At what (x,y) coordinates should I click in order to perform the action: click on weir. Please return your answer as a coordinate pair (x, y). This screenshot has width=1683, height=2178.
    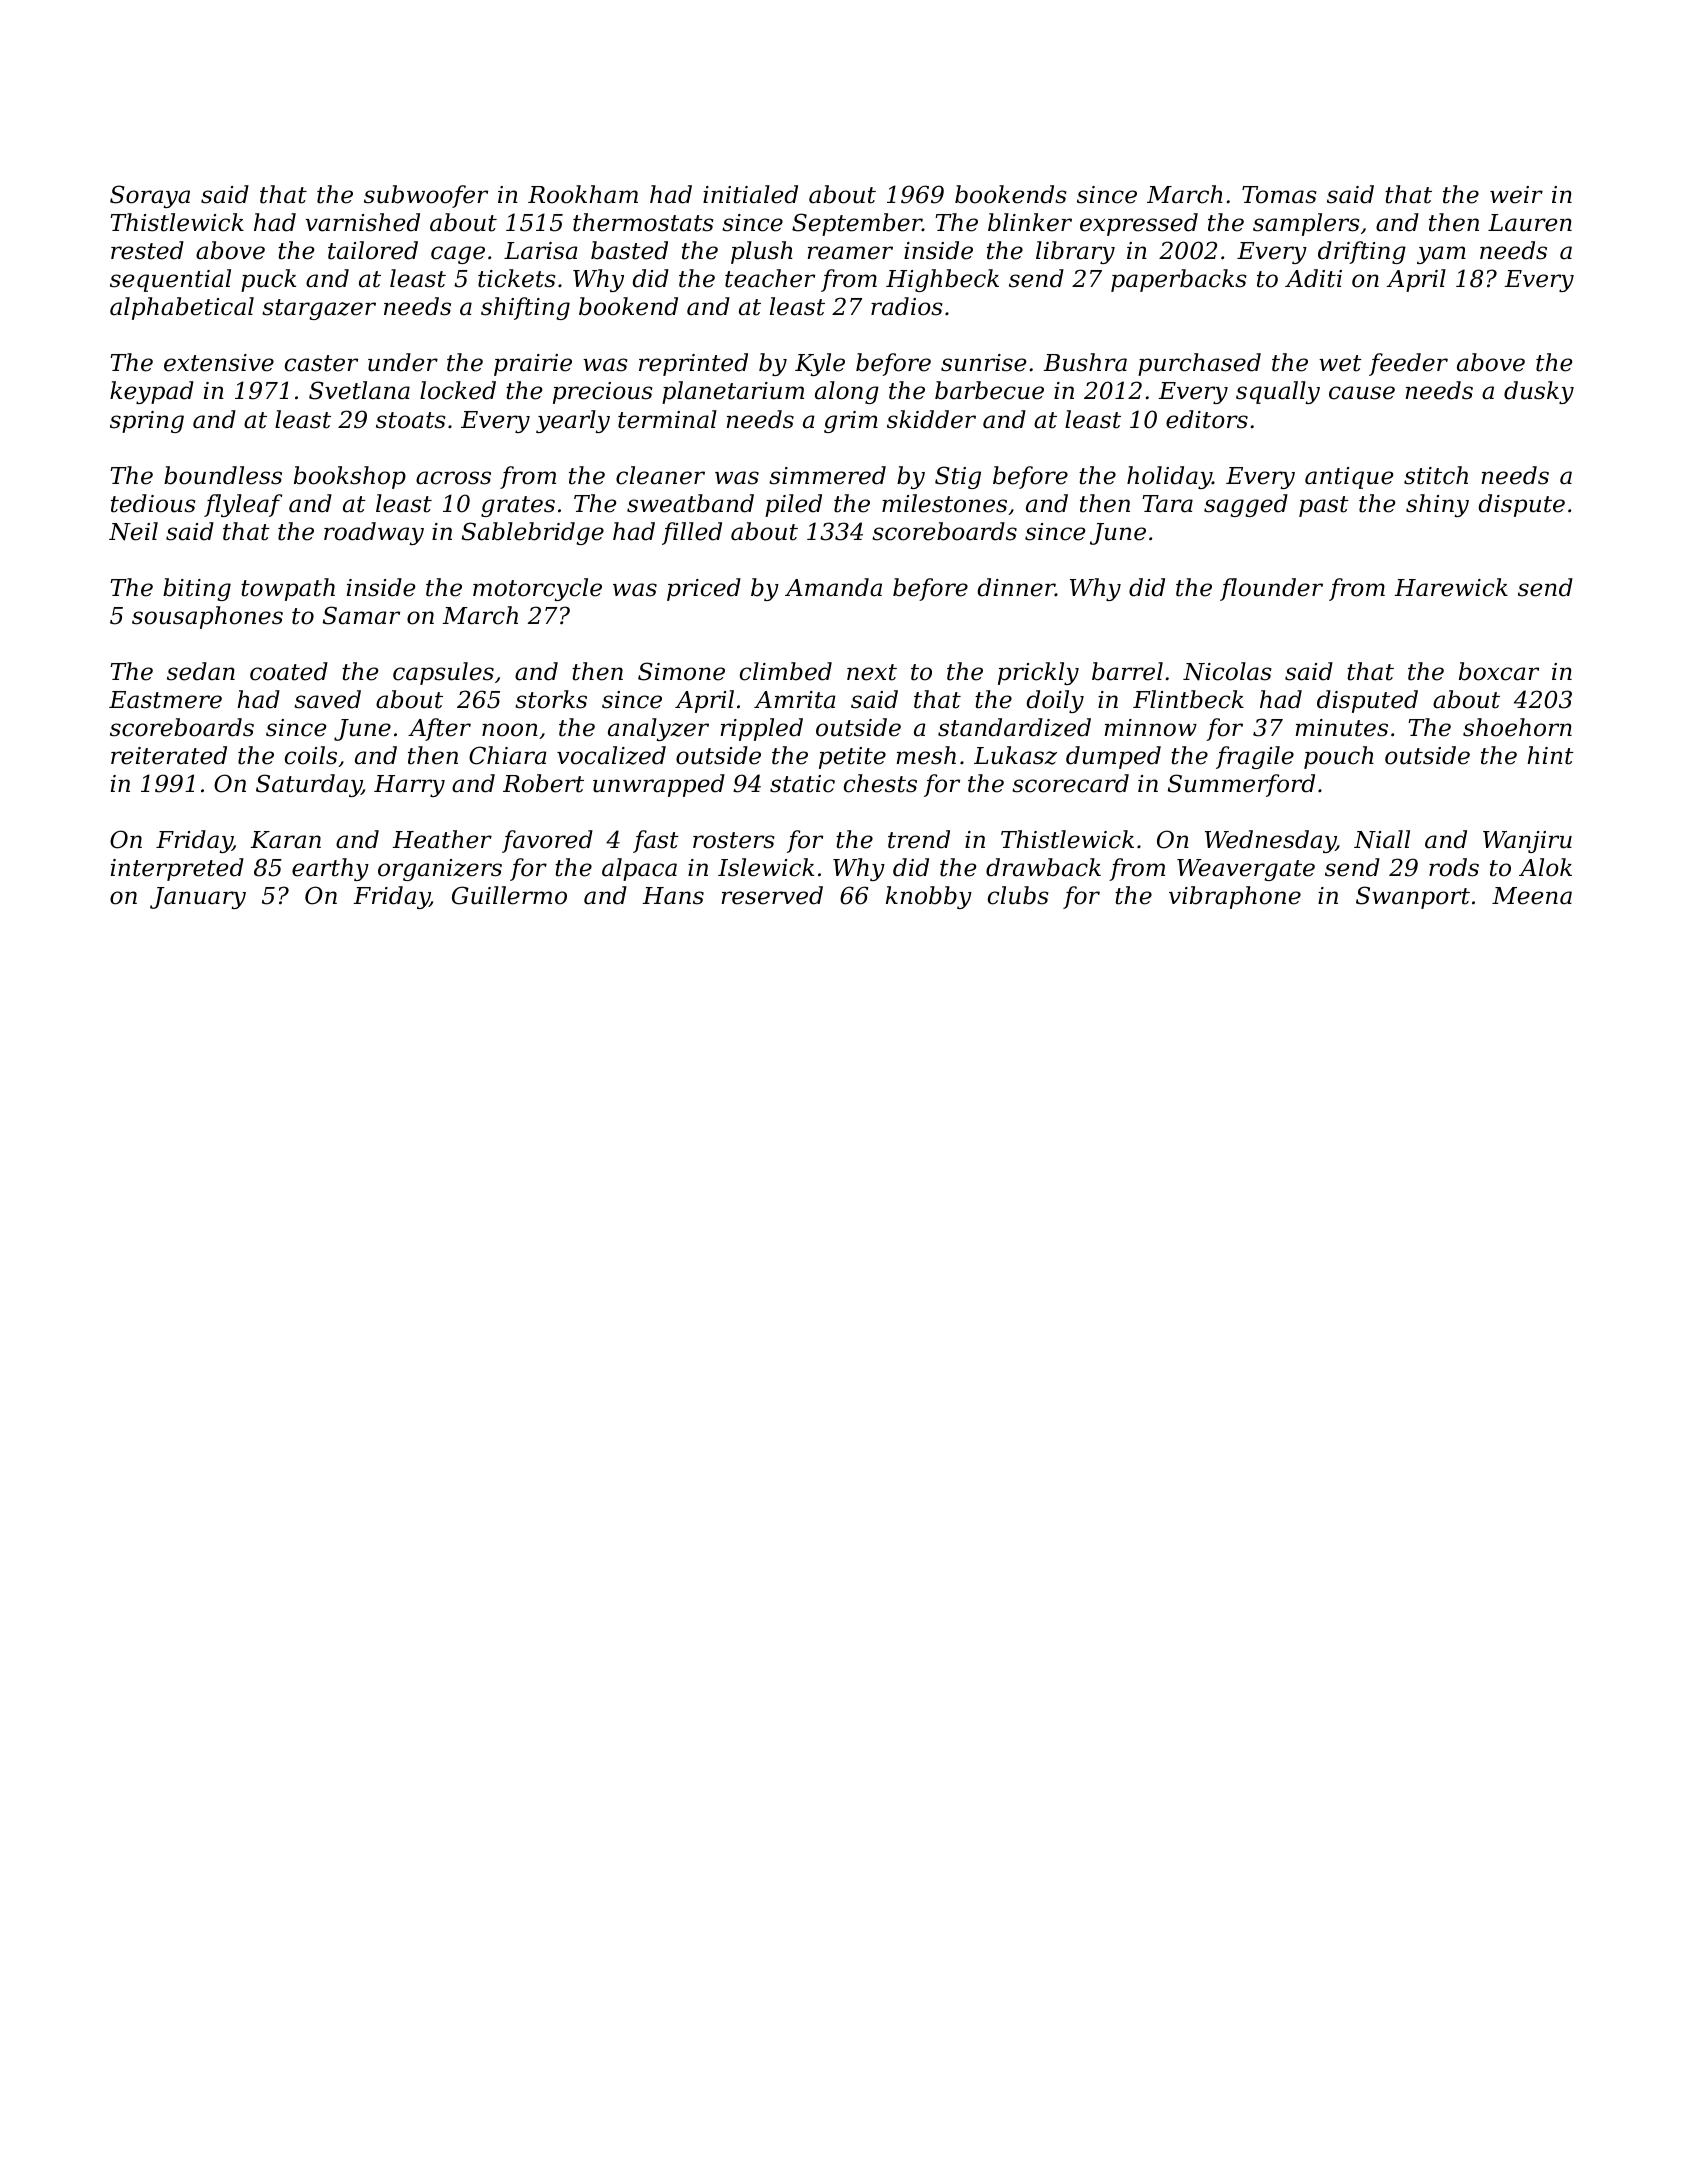
    Looking at the image, I should click on (1516, 195).
